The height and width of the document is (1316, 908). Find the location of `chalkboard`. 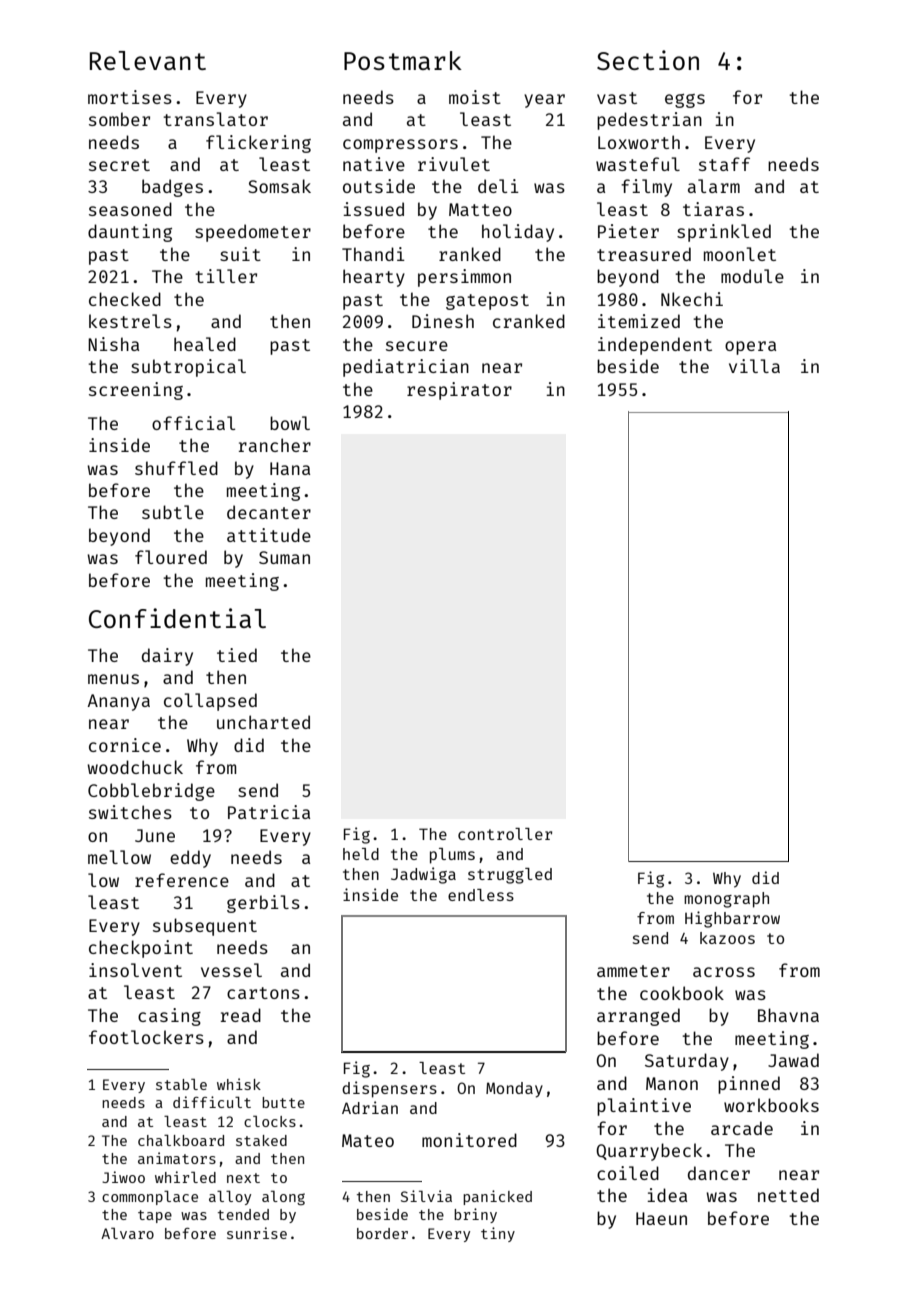

chalkboard is located at coordinates (181, 1140).
